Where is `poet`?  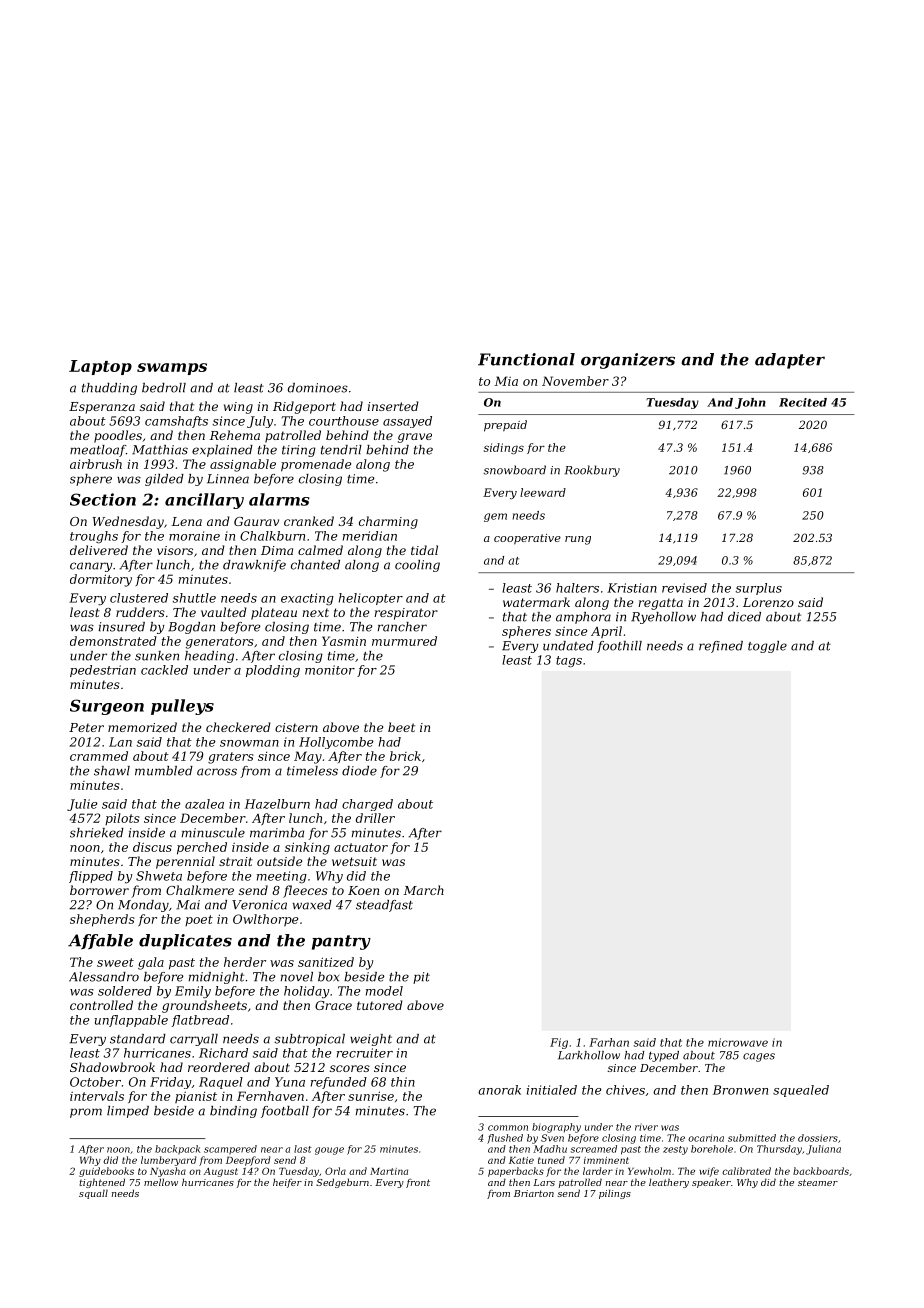
poet is located at coordinates (199, 920).
